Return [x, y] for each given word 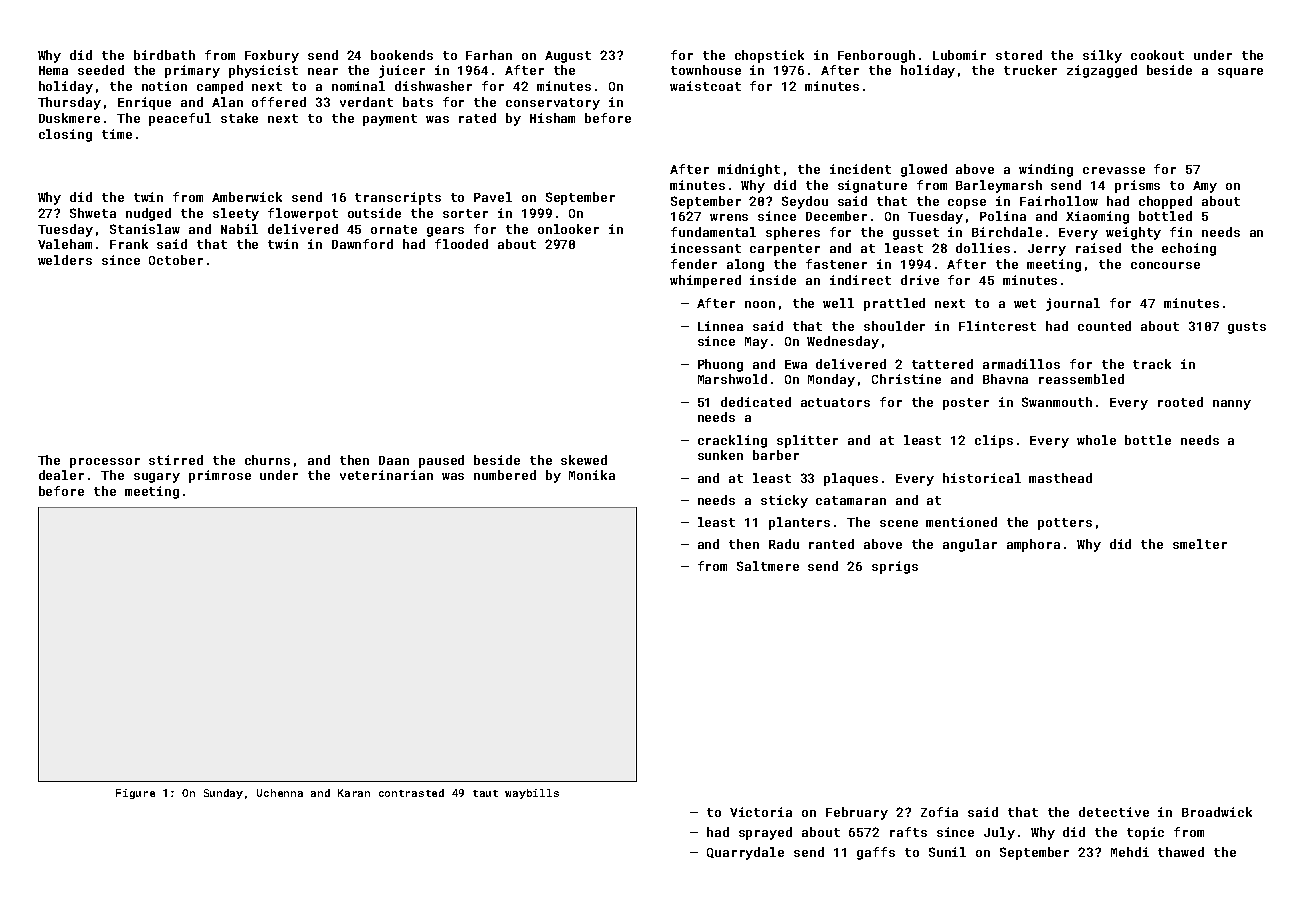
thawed [1181, 852]
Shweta [93, 213]
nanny [1232, 405]
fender [694, 264]
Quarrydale [745, 853]
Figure [135, 794]
